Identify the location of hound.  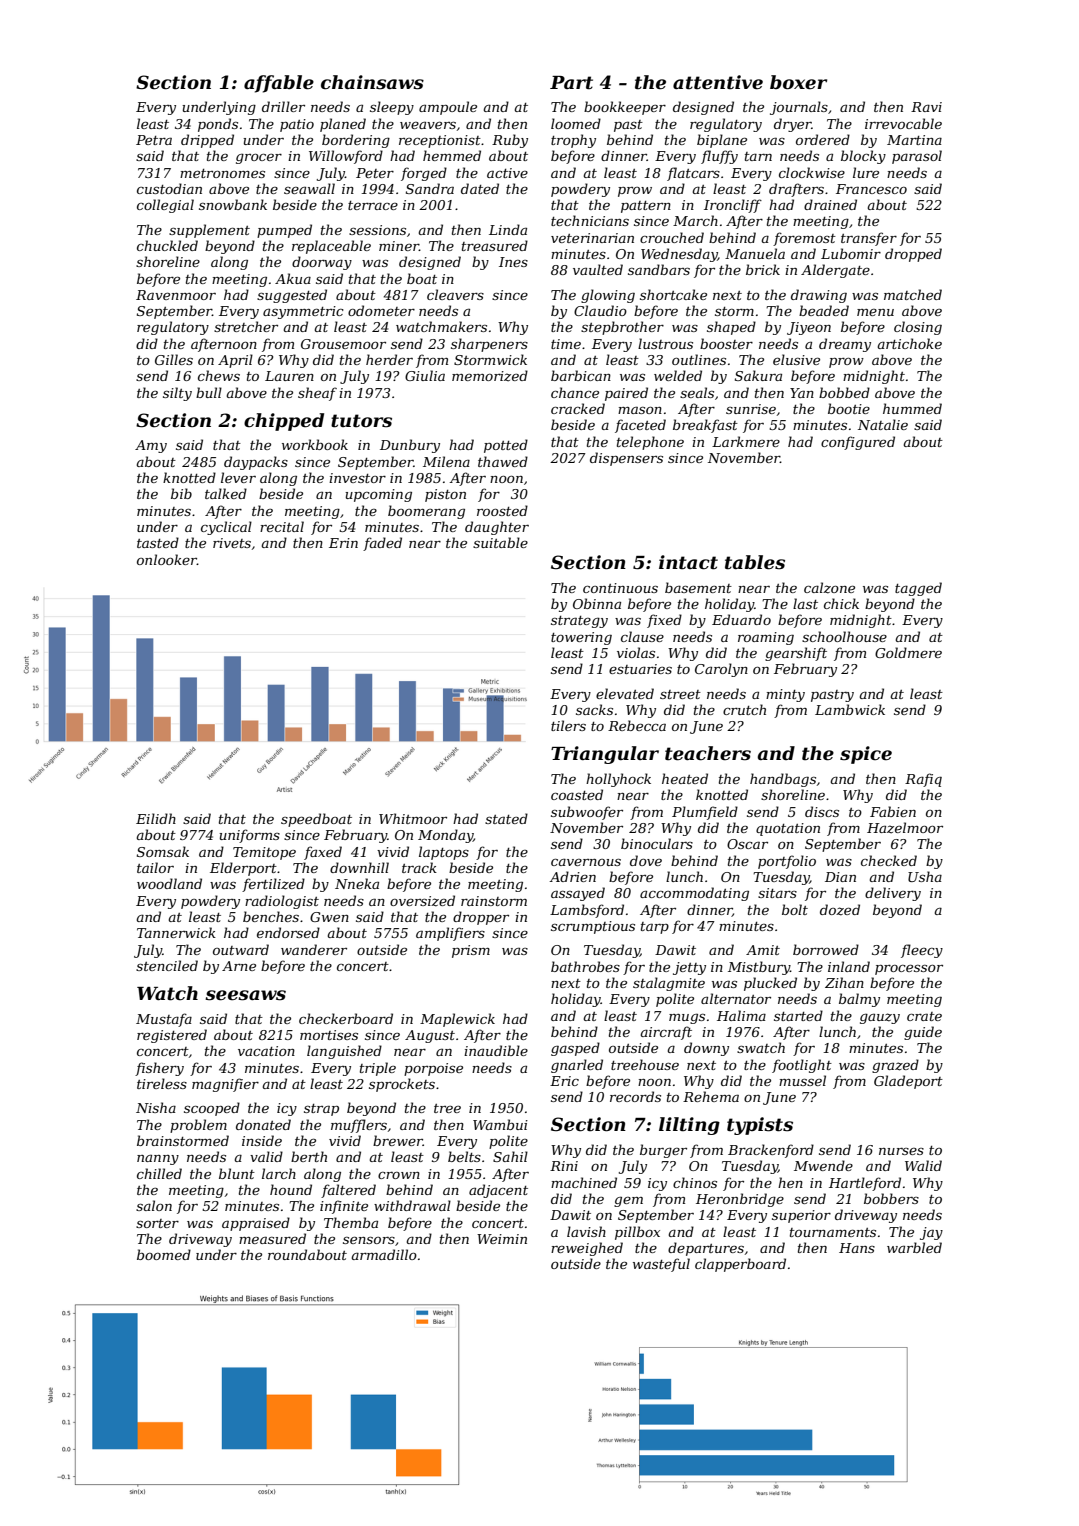
(291, 1189).
